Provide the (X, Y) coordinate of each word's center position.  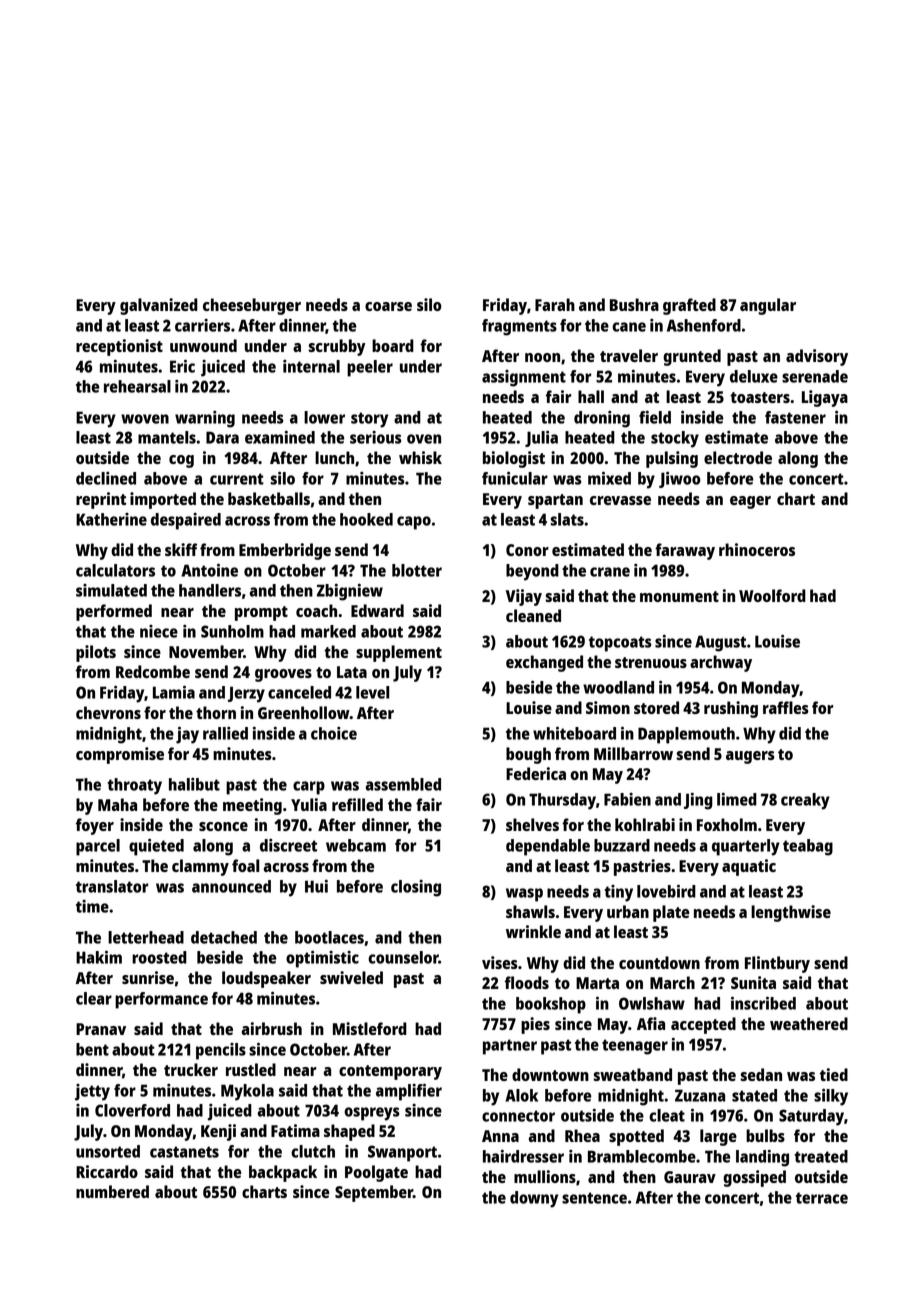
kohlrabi (645, 824)
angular (768, 306)
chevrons (108, 712)
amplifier (409, 1092)
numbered (112, 1191)
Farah (555, 304)
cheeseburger (252, 306)
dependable (548, 847)
